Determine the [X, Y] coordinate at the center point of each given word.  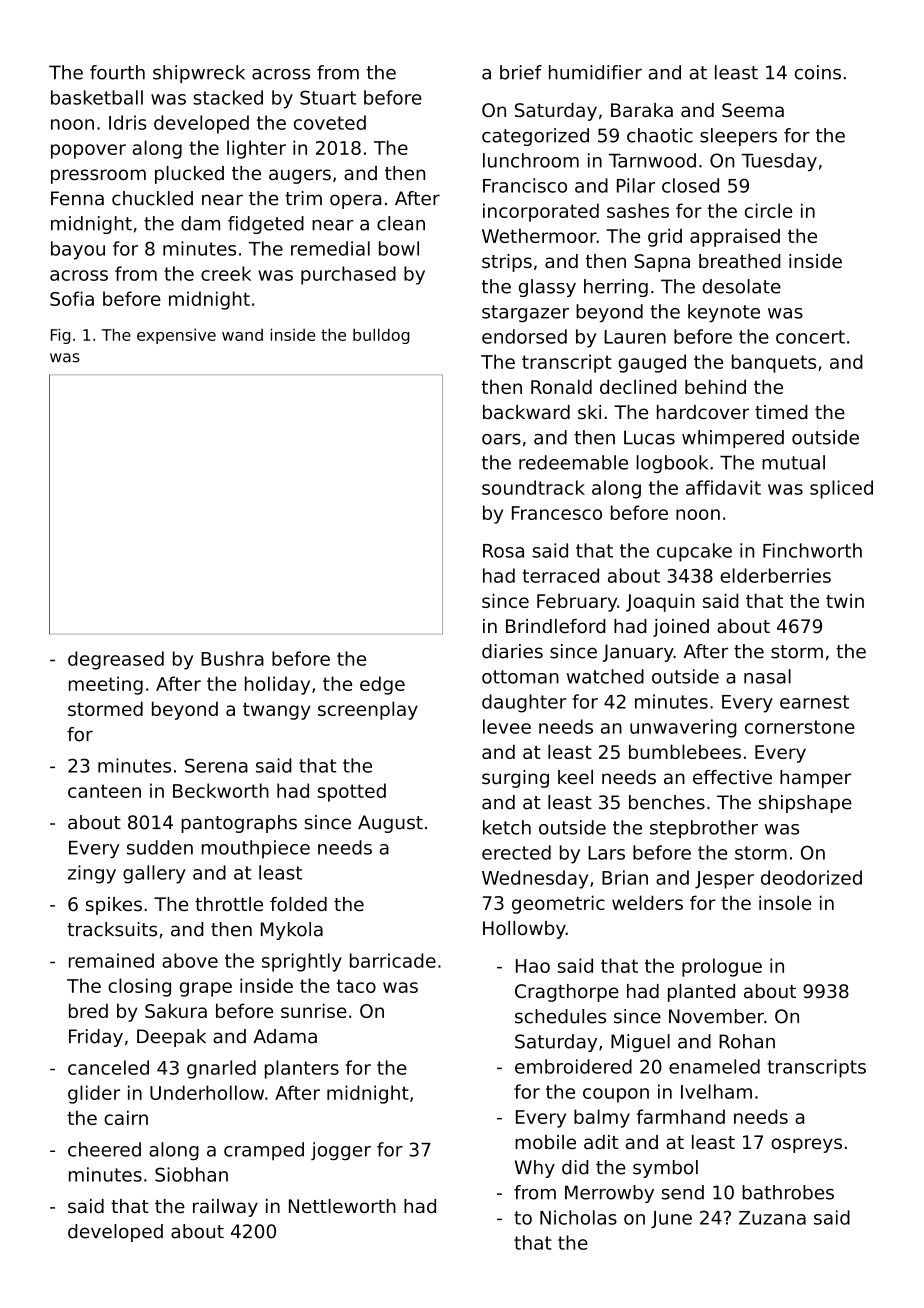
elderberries [775, 575]
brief [521, 72]
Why [535, 1169]
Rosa [503, 551]
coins [818, 72]
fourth [117, 72]
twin [845, 600]
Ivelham [716, 1091]
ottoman [520, 677]
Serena [216, 765]
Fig [60, 336]
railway [225, 1208]
